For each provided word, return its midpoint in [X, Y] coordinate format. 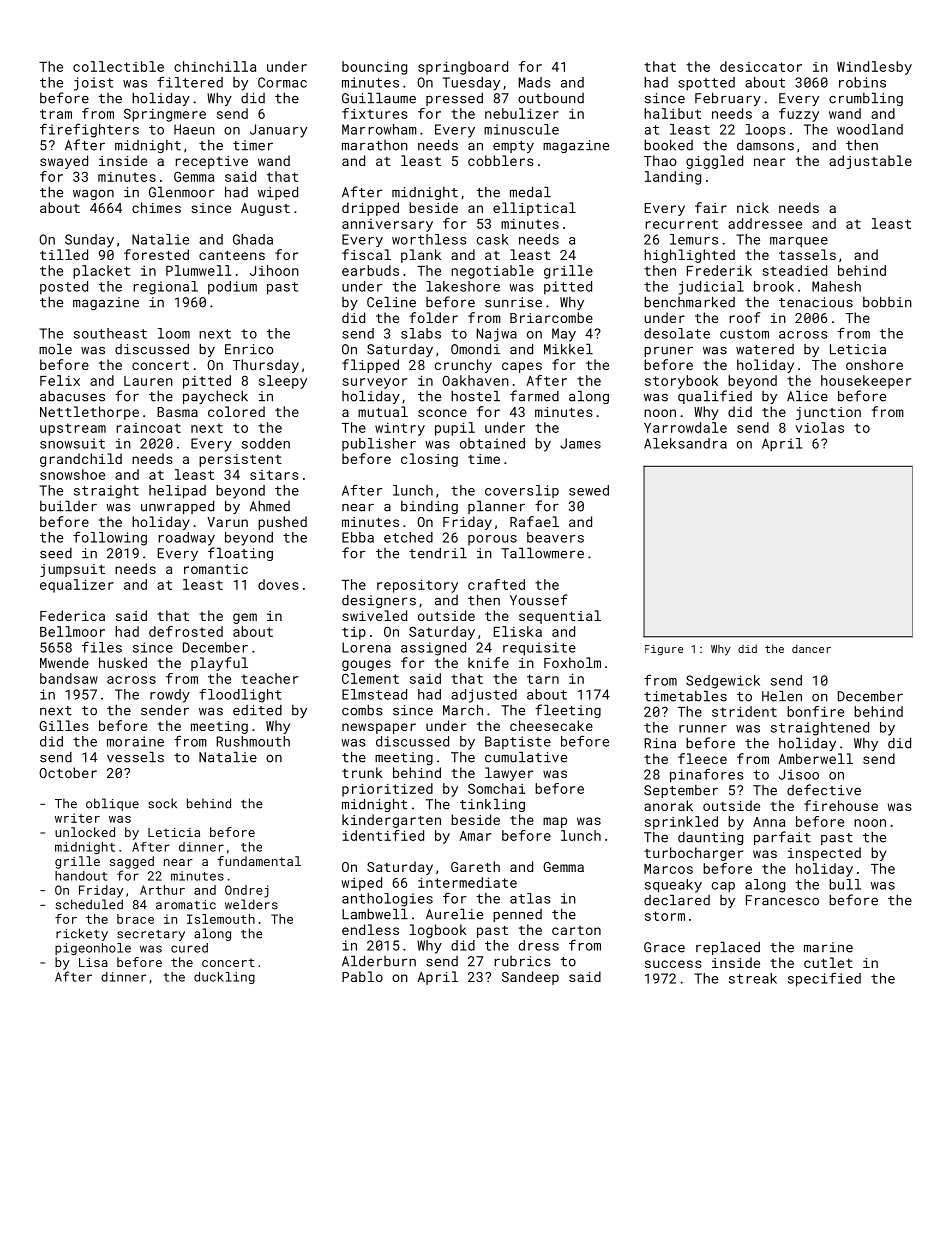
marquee [799, 242]
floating [240, 554]
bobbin [887, 302]
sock [162, 803]
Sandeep [530, 978]
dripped [370, 209]
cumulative [526, 757]
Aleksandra [685, 443]
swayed [64, 162]
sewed [589, 490]
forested [156, 254]
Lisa [93, 962]
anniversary [387, 225]
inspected [824, 854]
